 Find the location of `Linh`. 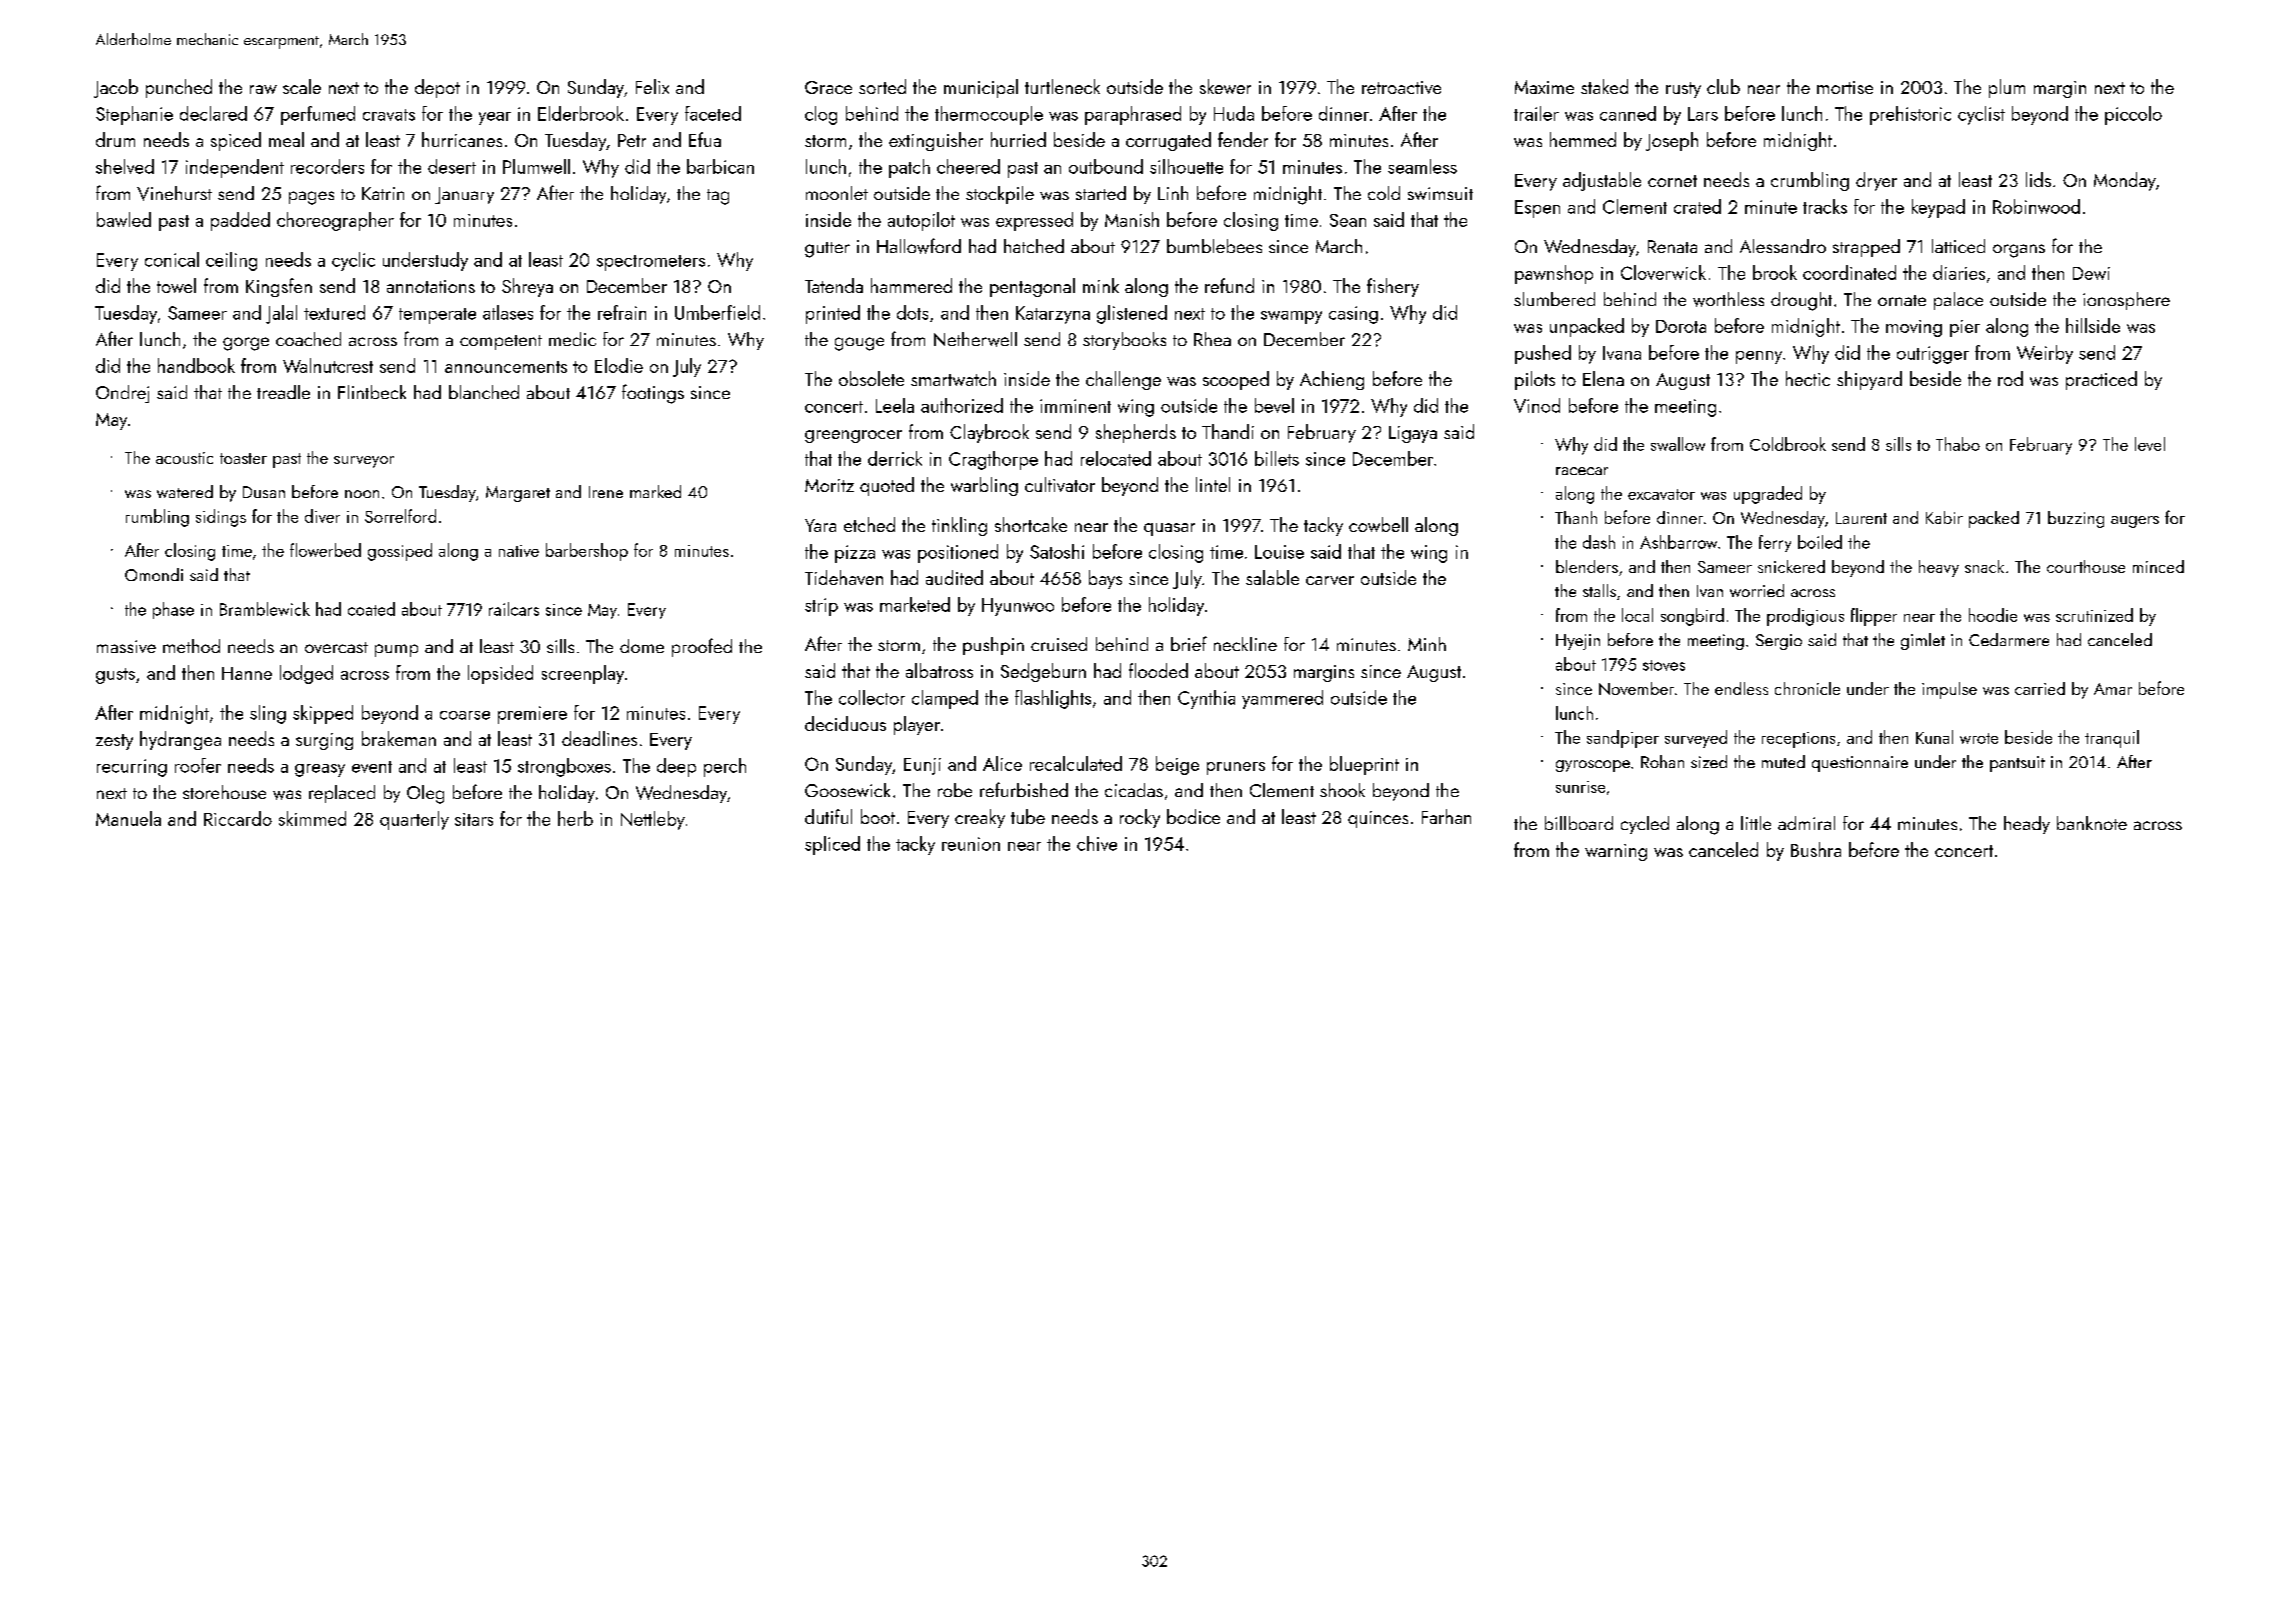

Linh is located at coordinates (1173, 193).
